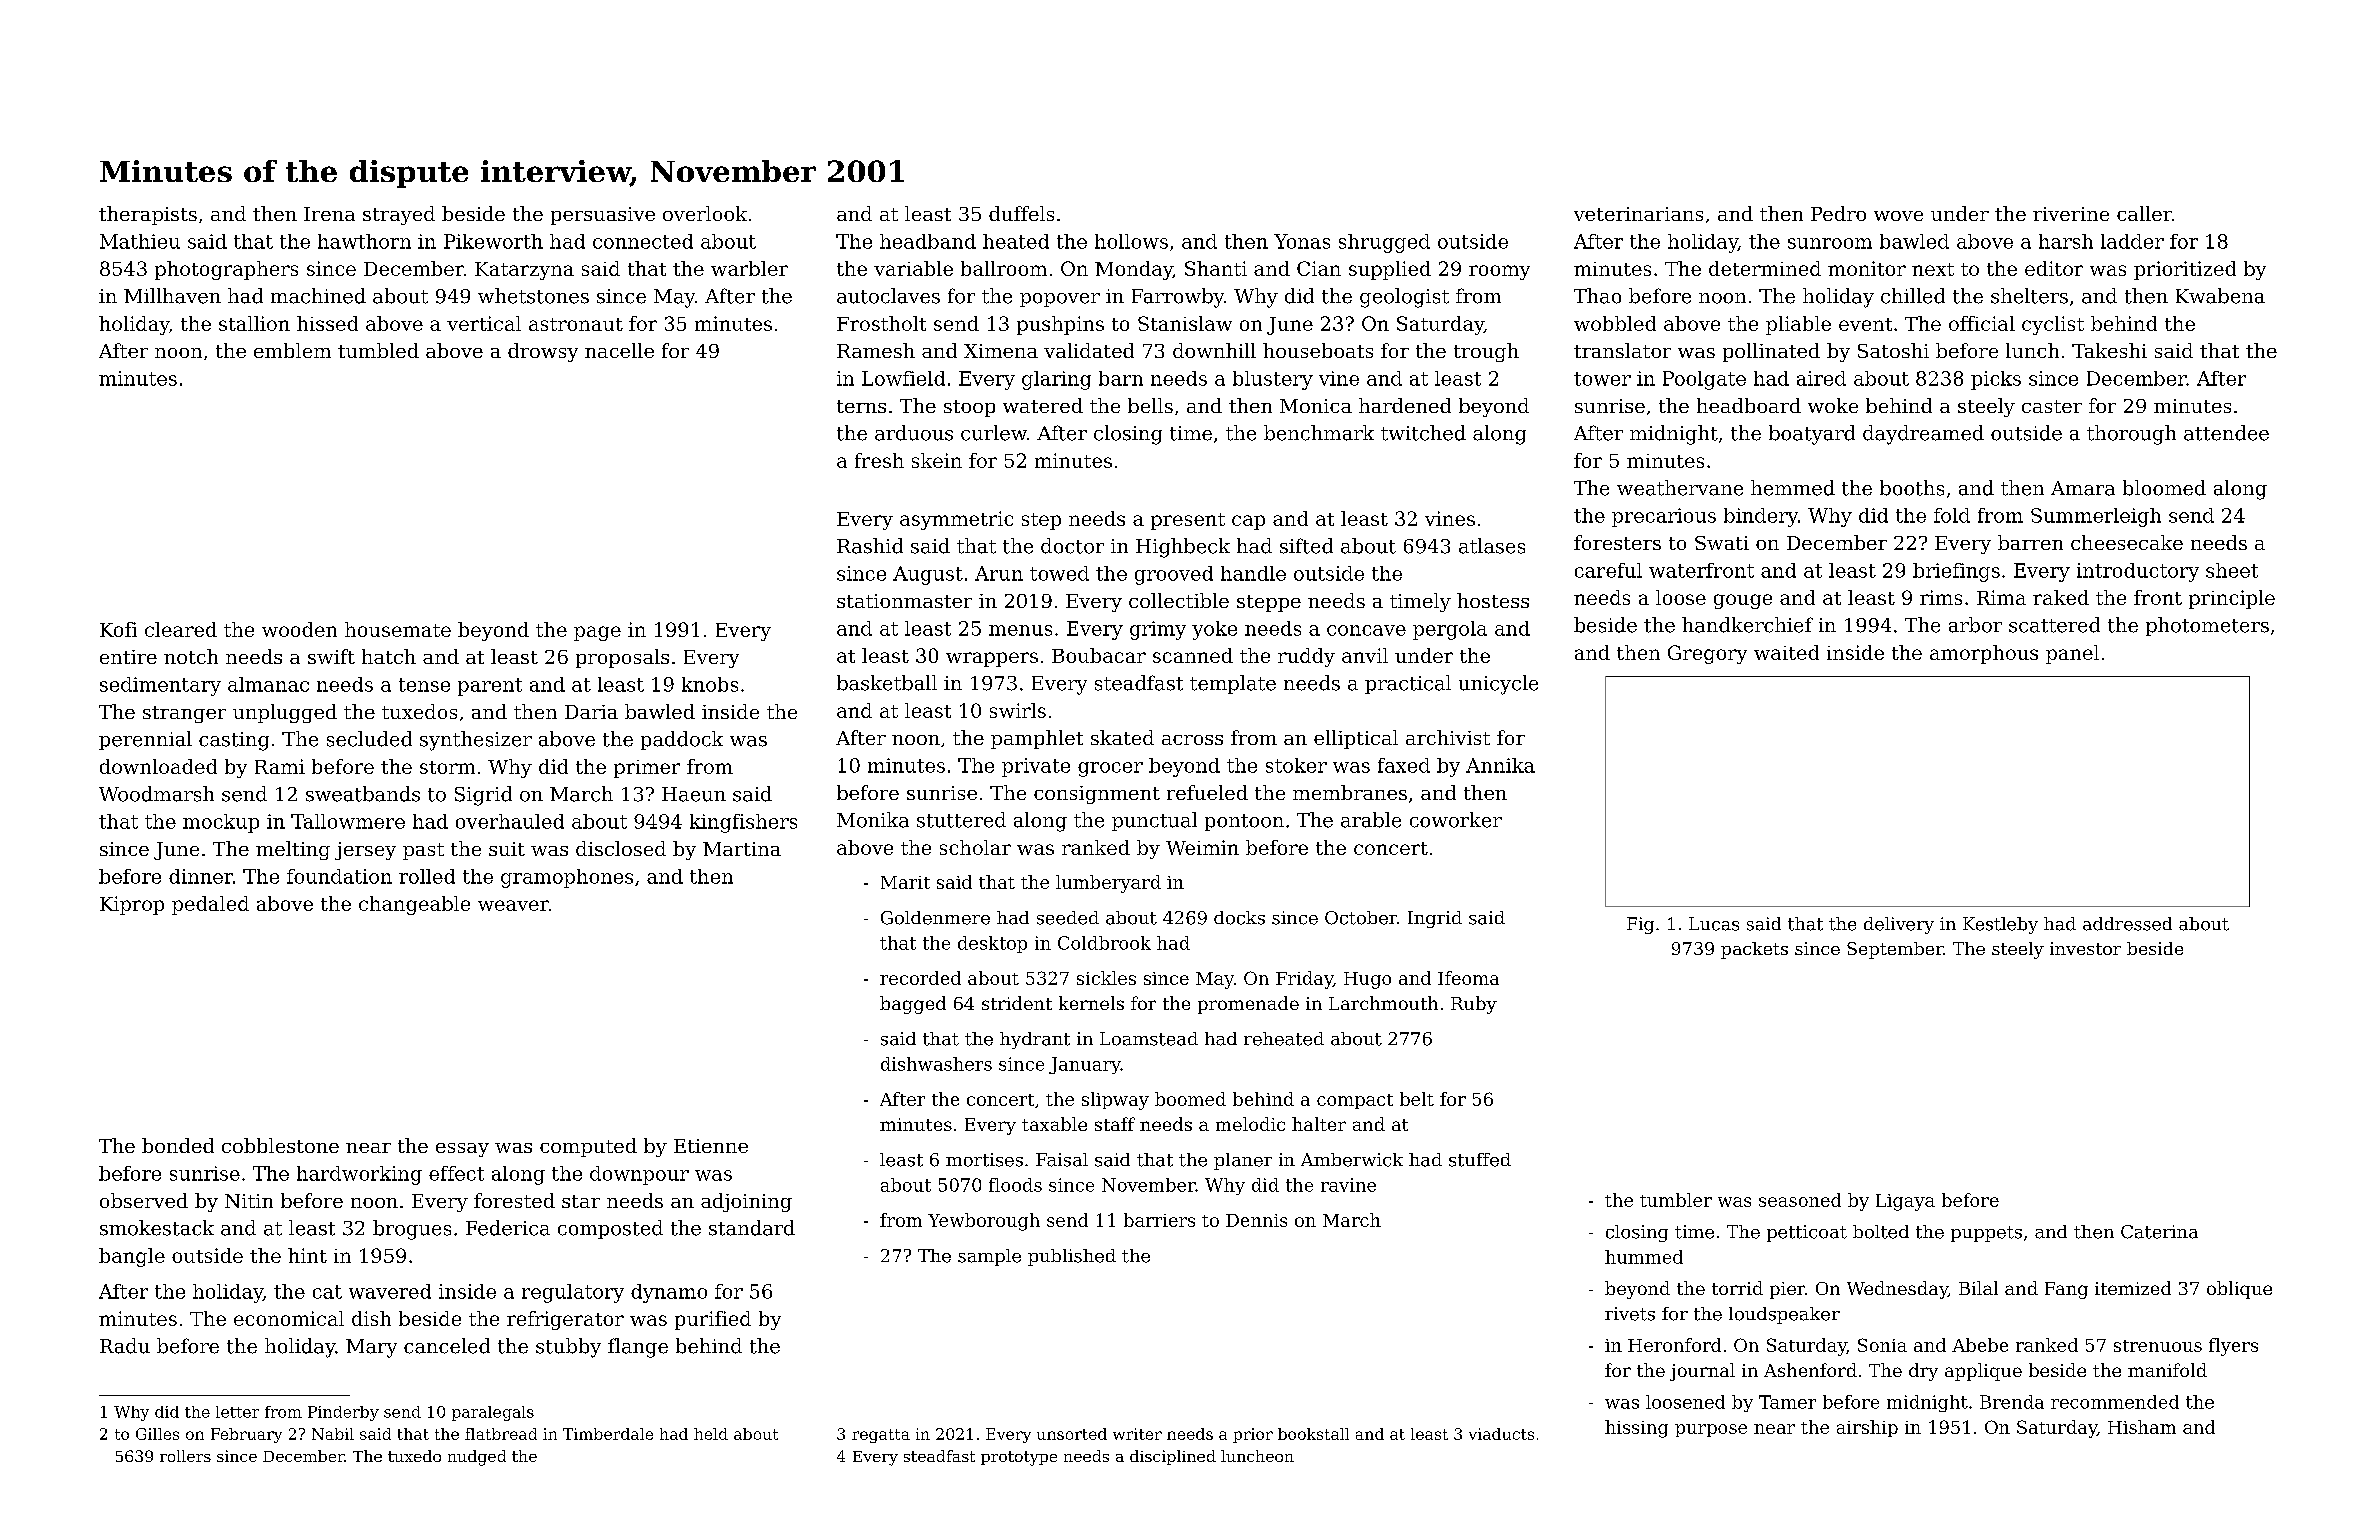 This page has width=2380, height=1540. I want to click on Caterina, so click(2159, 1232).
